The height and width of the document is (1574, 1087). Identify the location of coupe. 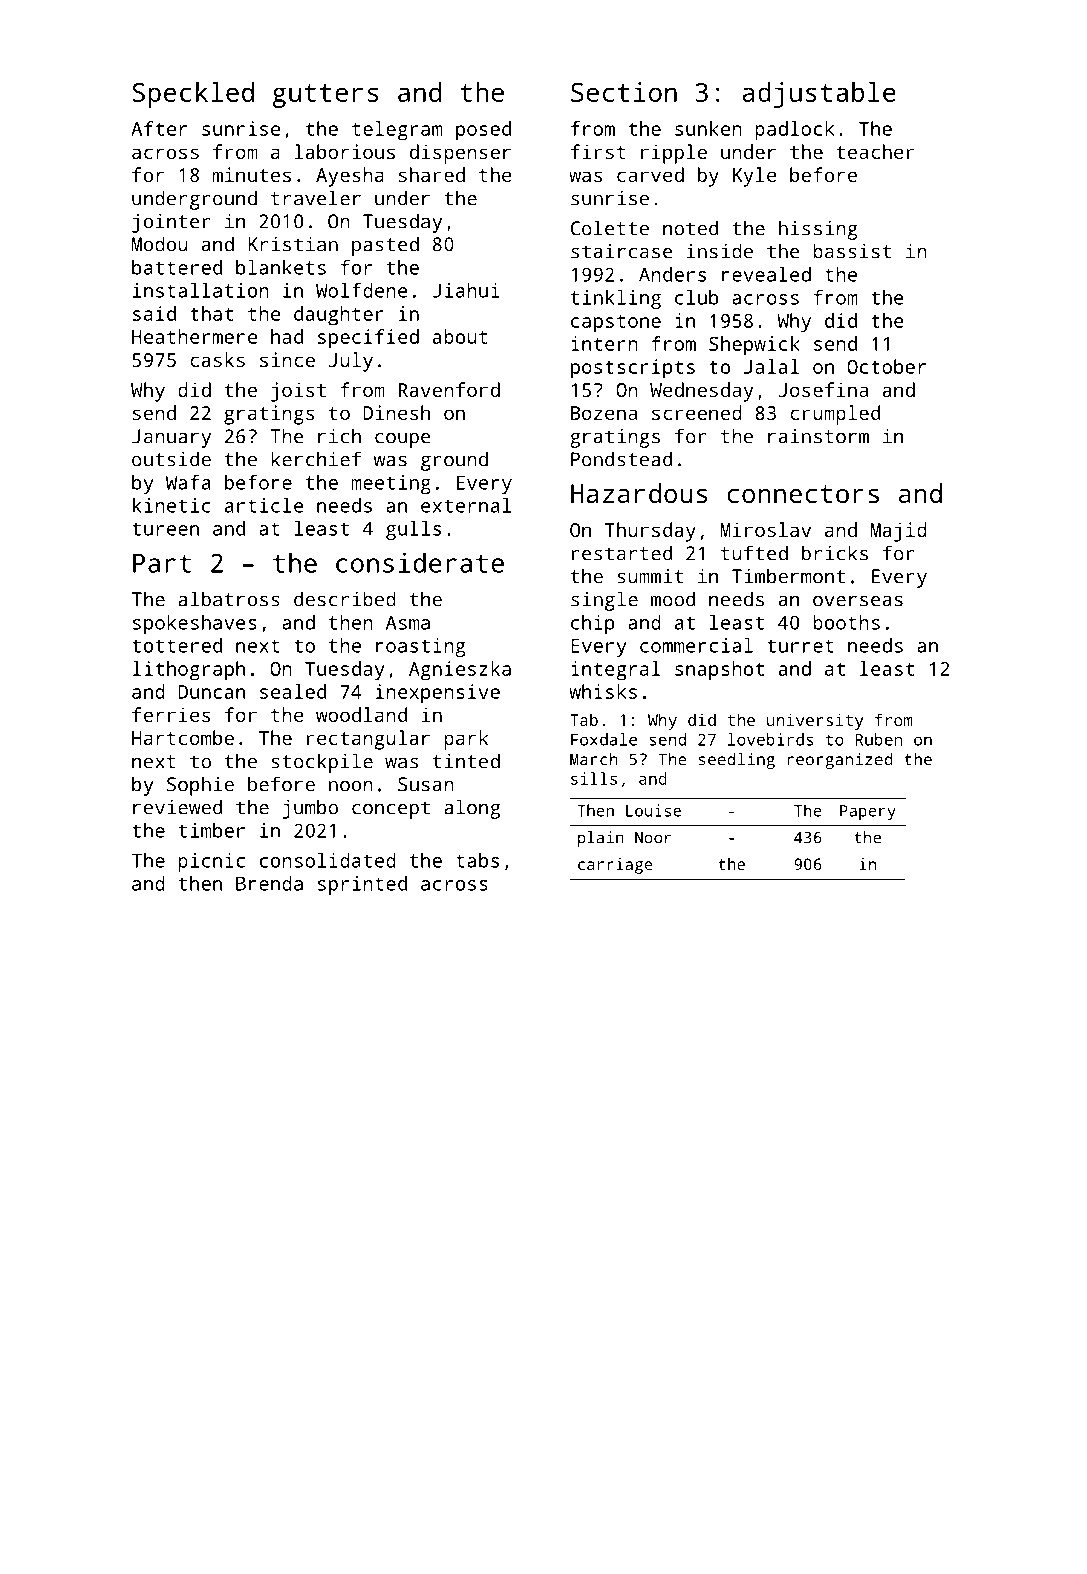
(403, 440).
